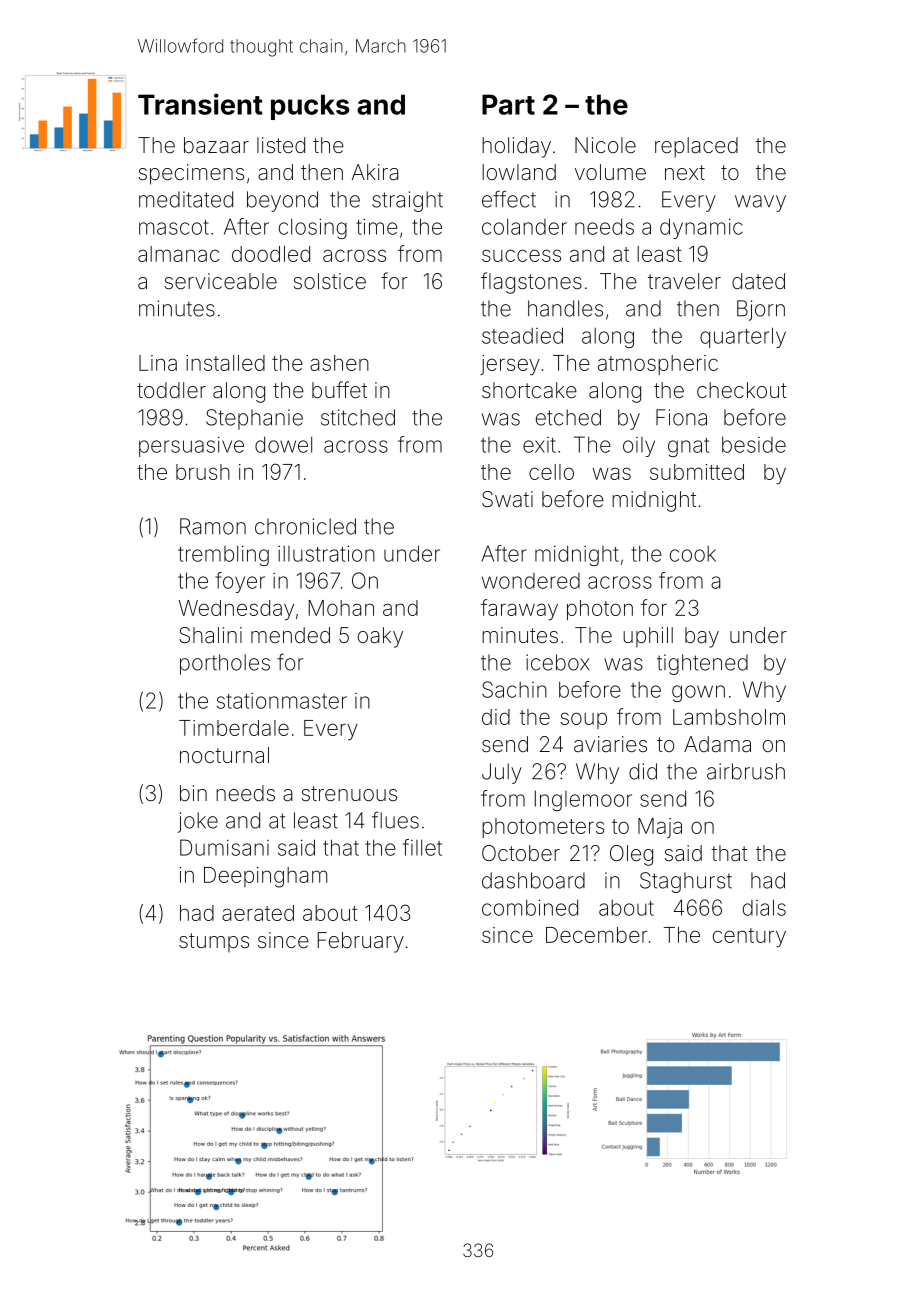 This document has width=924, height=1314. Describe the element at coordinates (584, 720) in the document. I see `soup` at that location.
